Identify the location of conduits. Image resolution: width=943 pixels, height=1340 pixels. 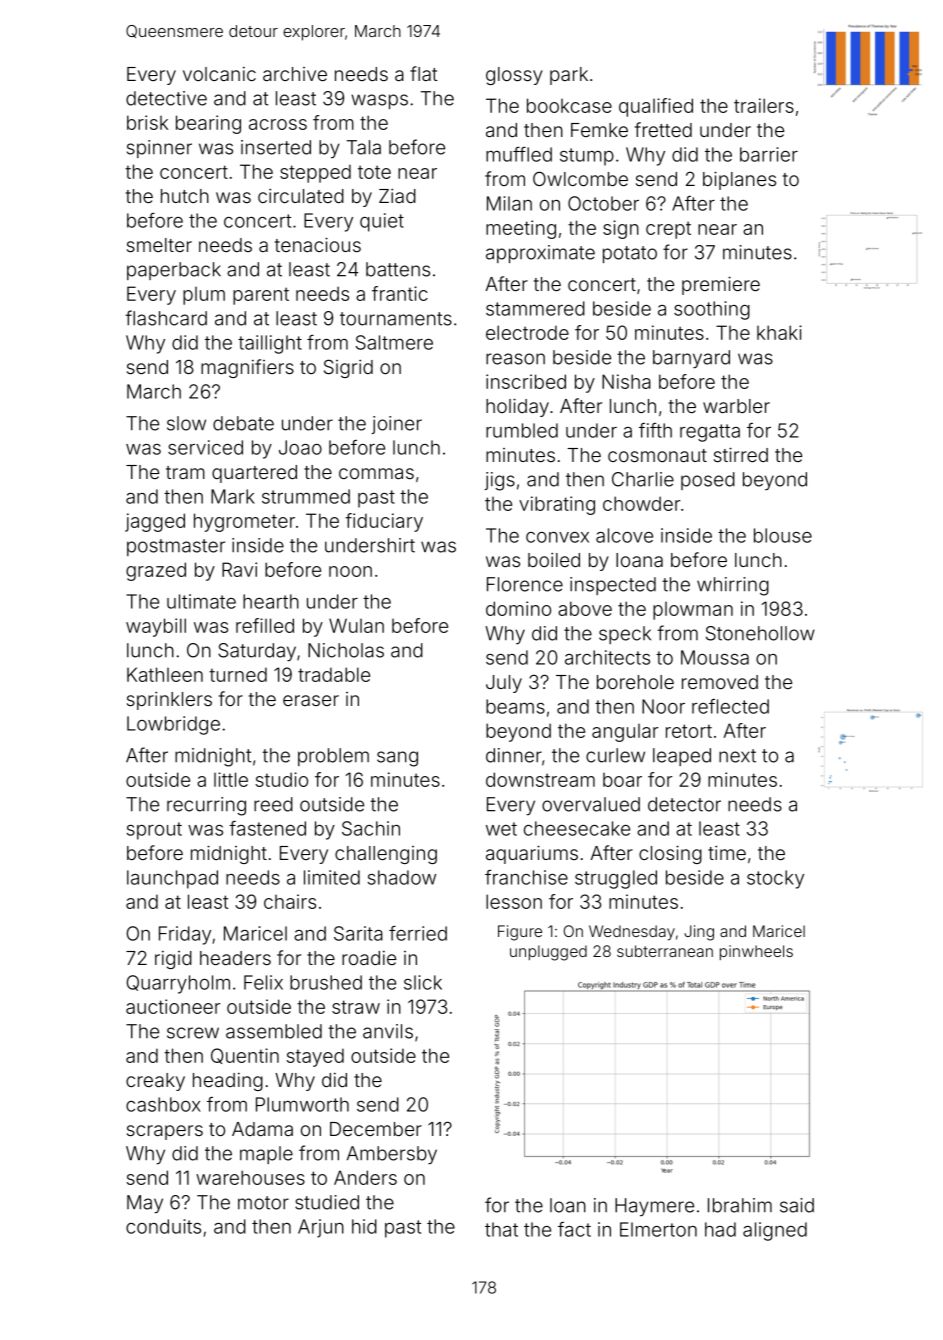
(163, 1226).
